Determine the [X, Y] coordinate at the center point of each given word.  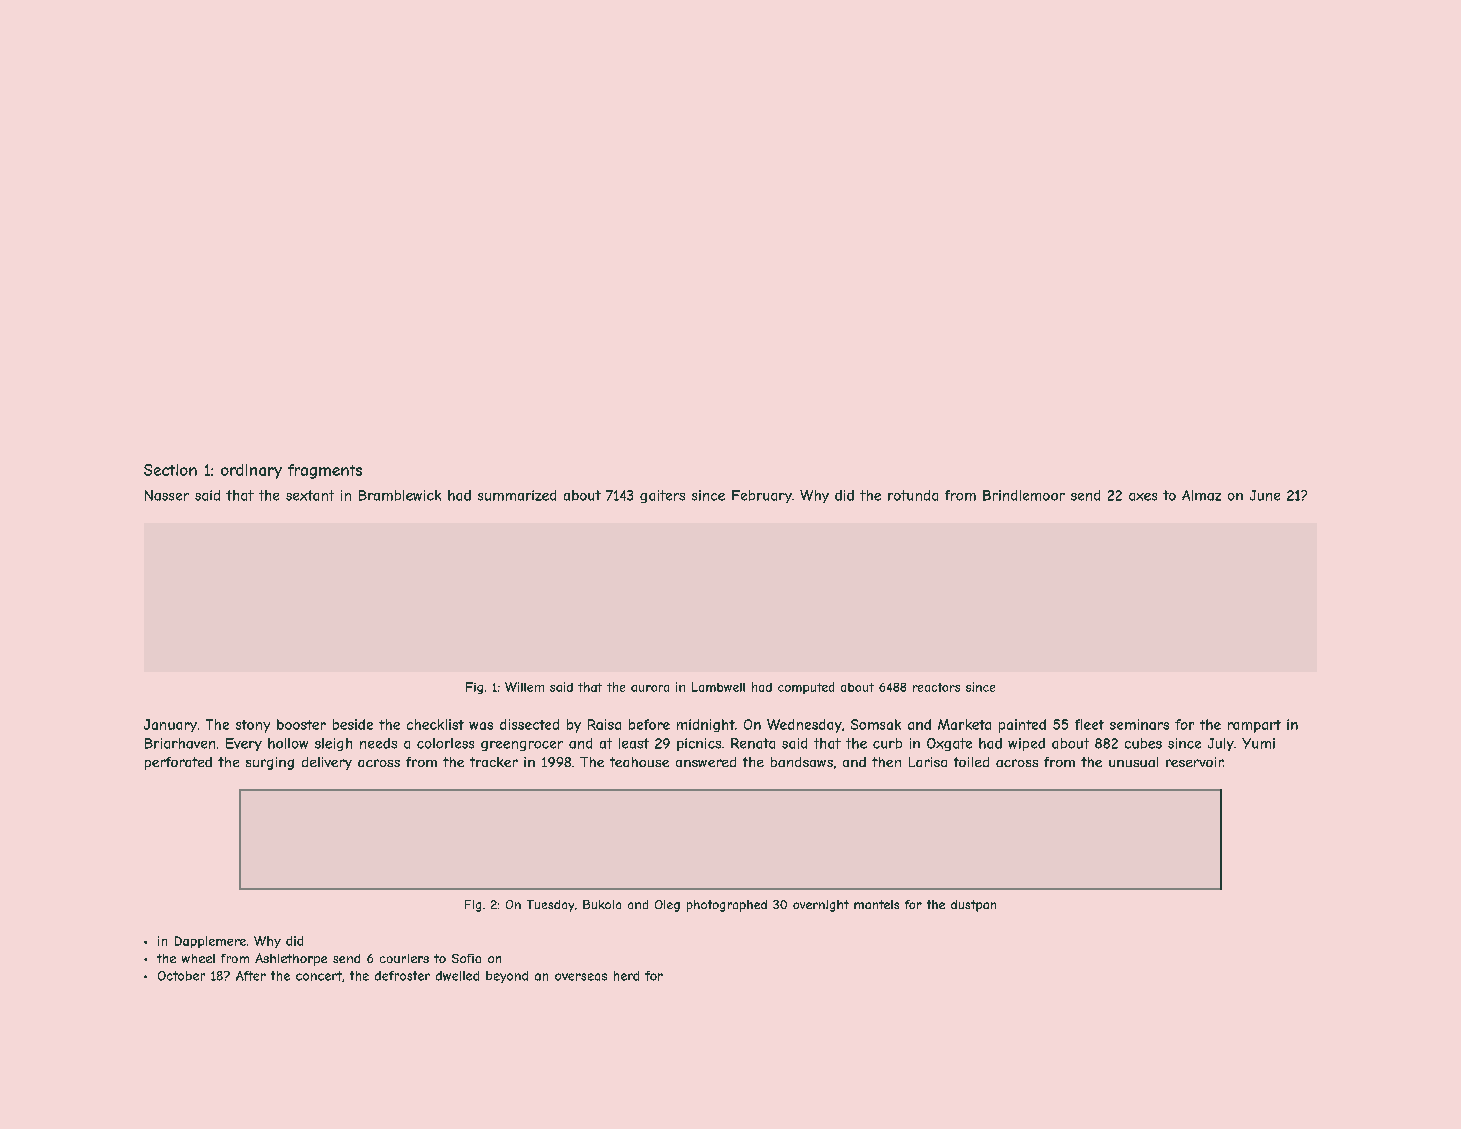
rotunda [913, 495]
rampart [1254, 726]
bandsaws [802, 762]
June [1265, 495]
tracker [494, 762]
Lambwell [718, 687]
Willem [524, 687]
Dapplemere [210, 942]
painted [1022, 726]
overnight [821, 906]
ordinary [251, 471]
